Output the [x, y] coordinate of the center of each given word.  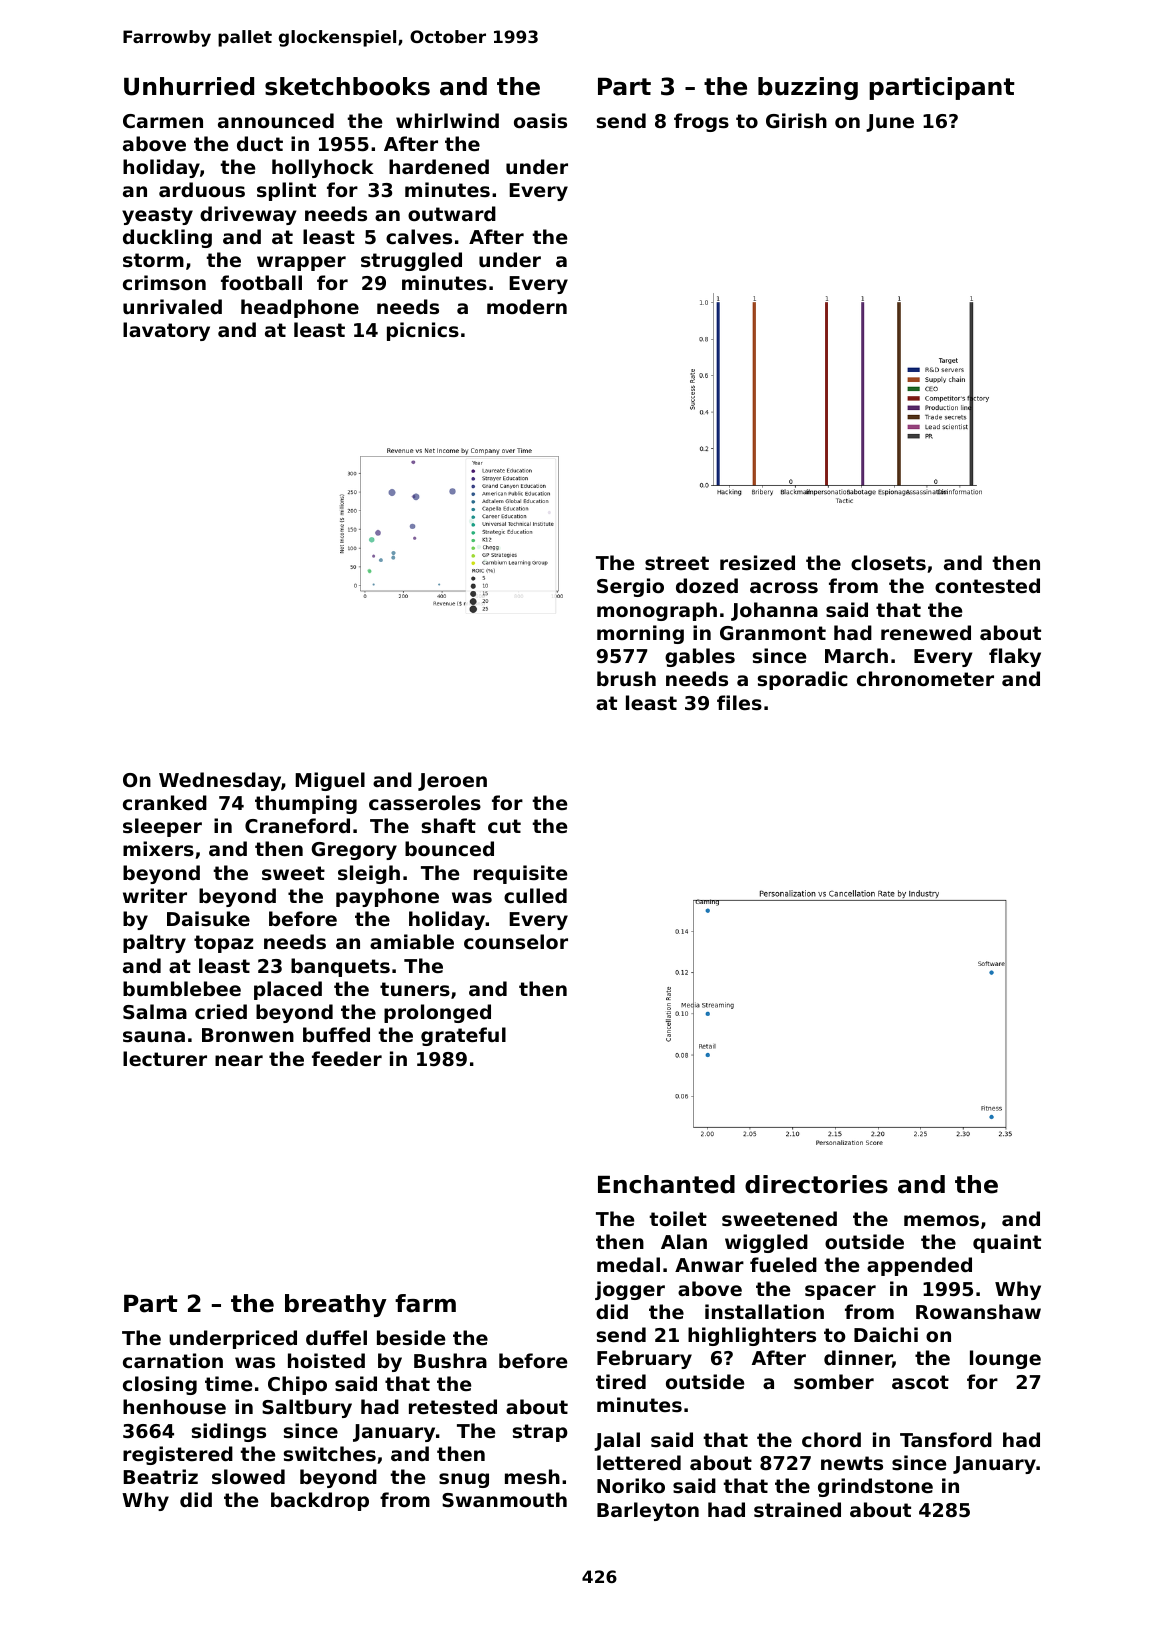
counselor [516, 942]
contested [987, 585]
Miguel [330, 781]
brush [626, 678]
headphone [300, 308]
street [677, 563]
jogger [630, 1290]
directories [816, 1184]
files [739, 703]
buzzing [808, 88]
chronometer [925, 678]
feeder [347, 1058]
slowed [248, 1477]
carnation [173, 1360]
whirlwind [447, 120]
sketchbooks [347, 86]
